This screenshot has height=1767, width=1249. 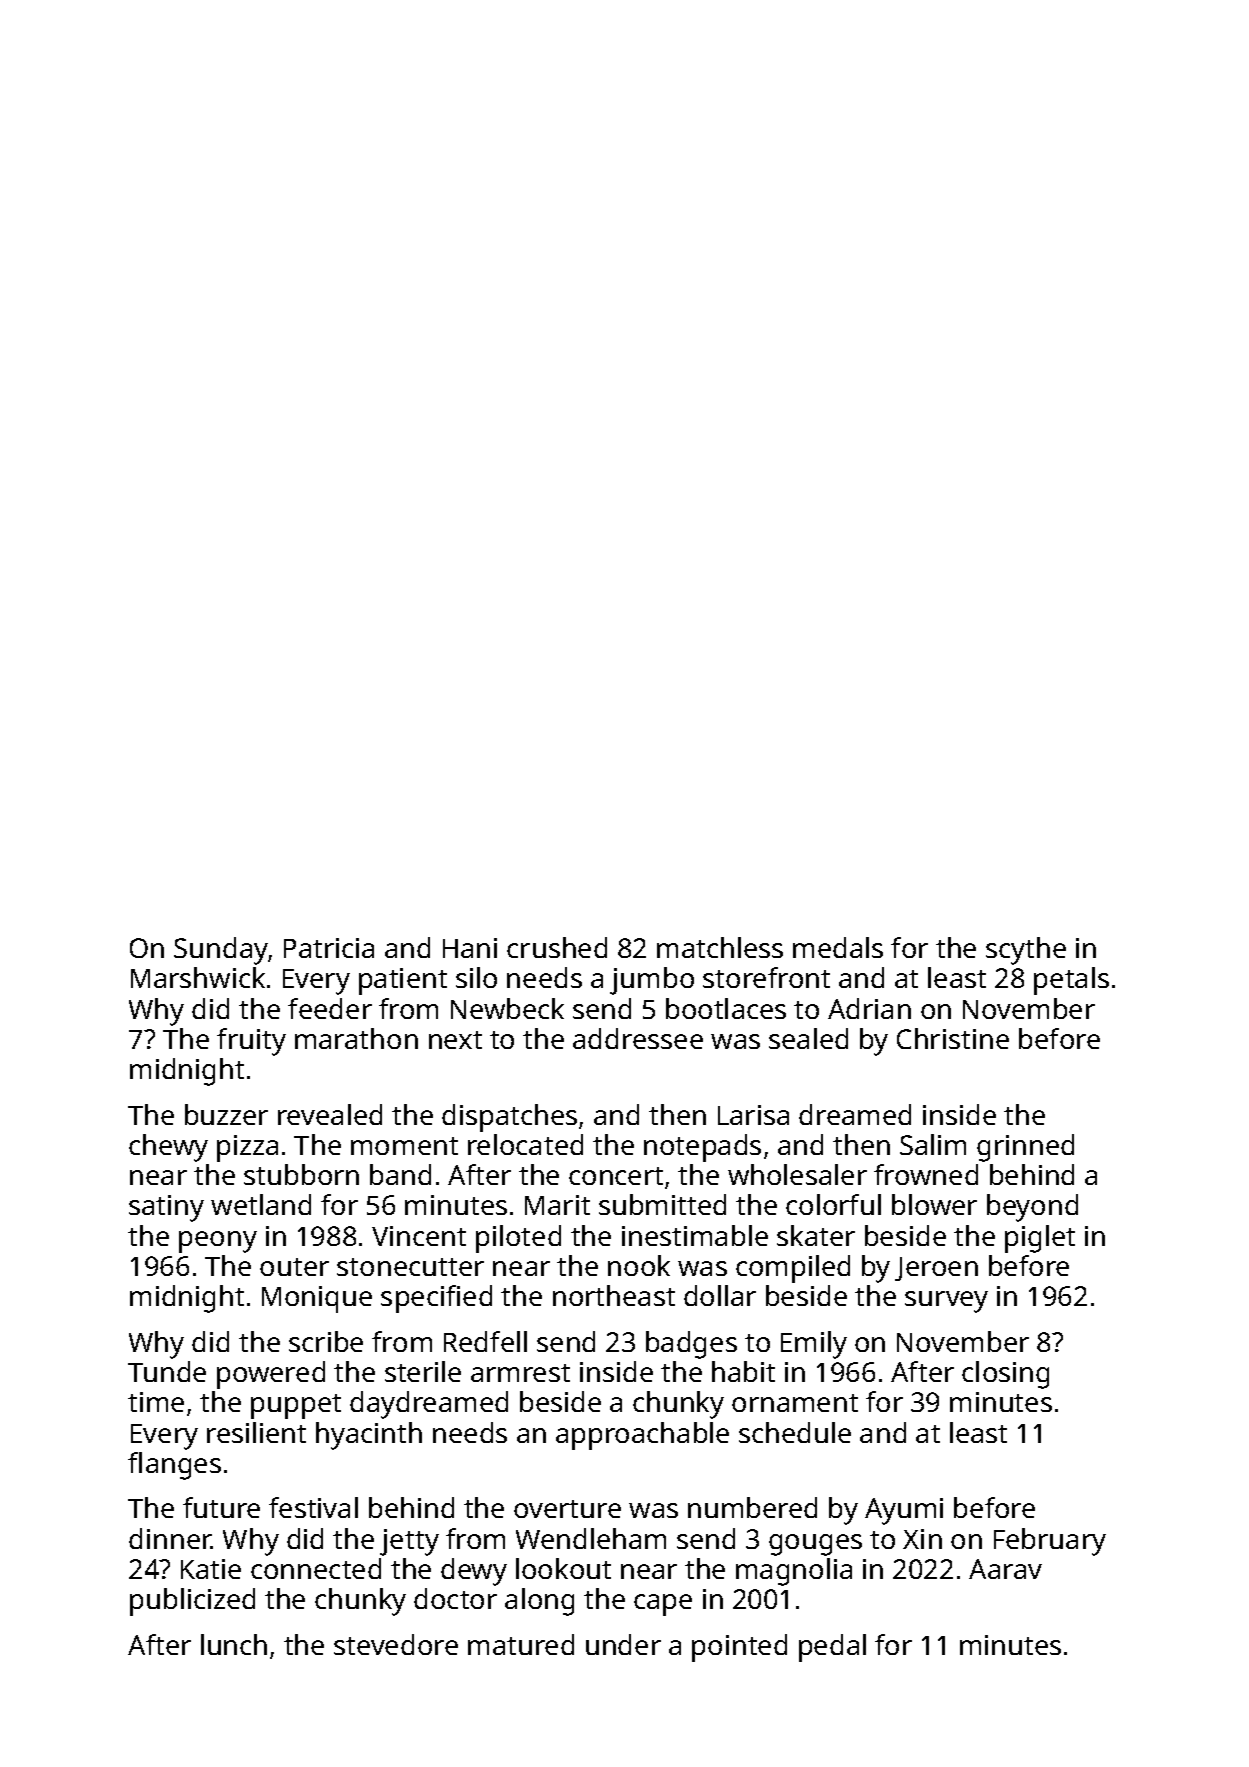 I want to click on survey, so click(x=946, y=1302).
